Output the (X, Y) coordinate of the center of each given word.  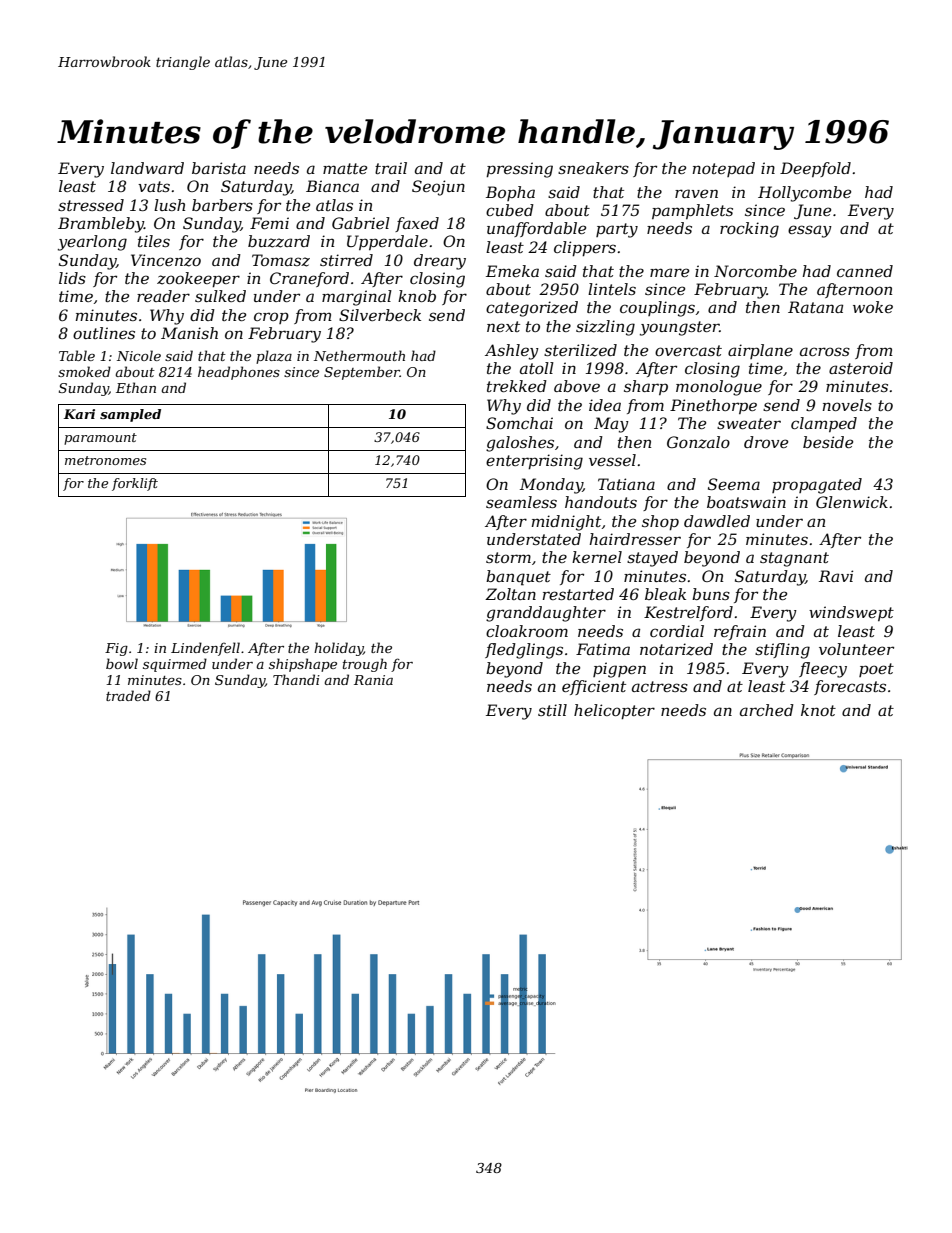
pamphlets (692, 211)
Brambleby (101, 225)
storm (508, 557)
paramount (100, 439)
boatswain (746, 502)
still (552, 710)
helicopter (614, 711)
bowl (122, 663)
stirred (346, 260)
